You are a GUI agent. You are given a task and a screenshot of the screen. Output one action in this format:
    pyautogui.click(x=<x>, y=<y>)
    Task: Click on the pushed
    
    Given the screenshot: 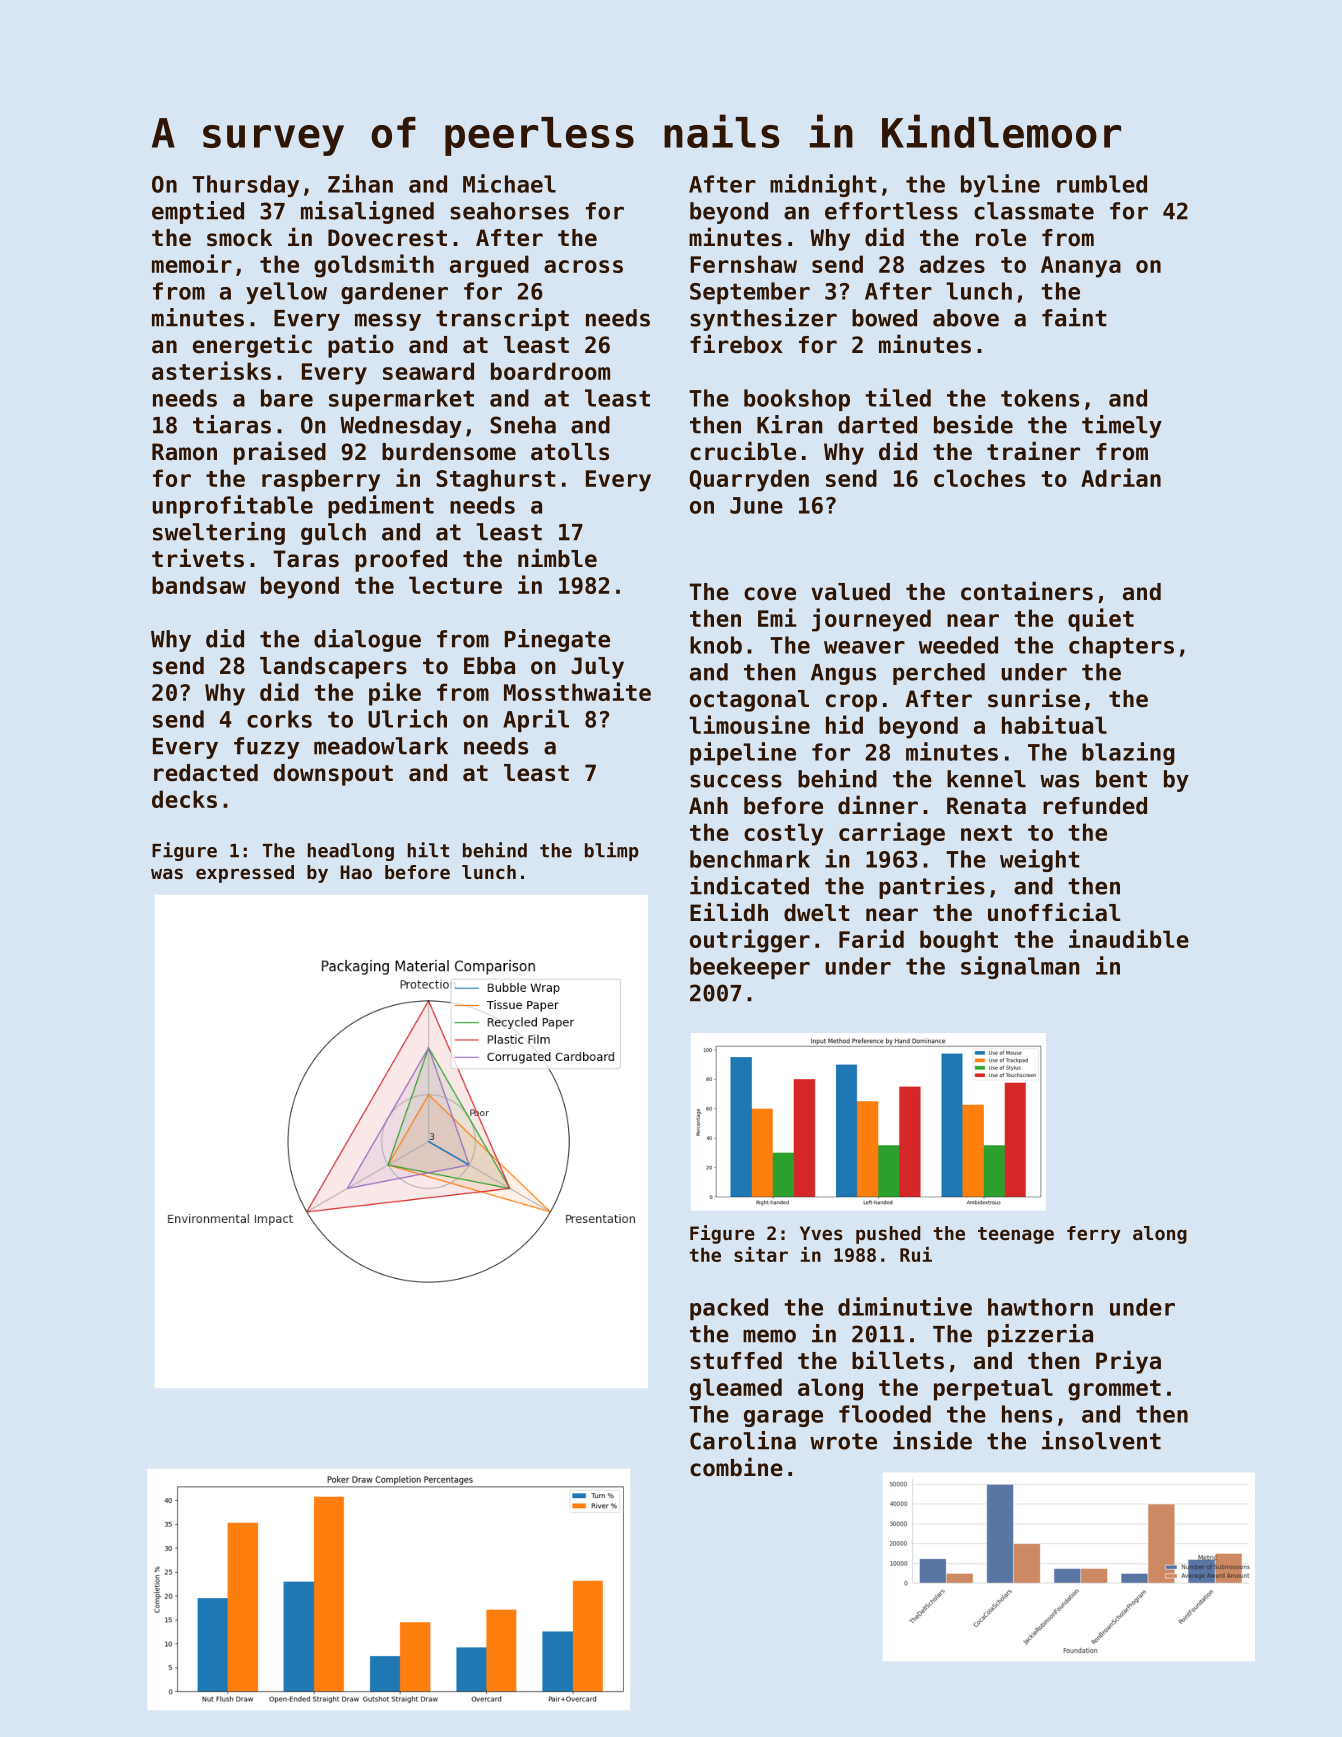 What is the action you would take?
    pyautogui.click(x=888, y=1235)
